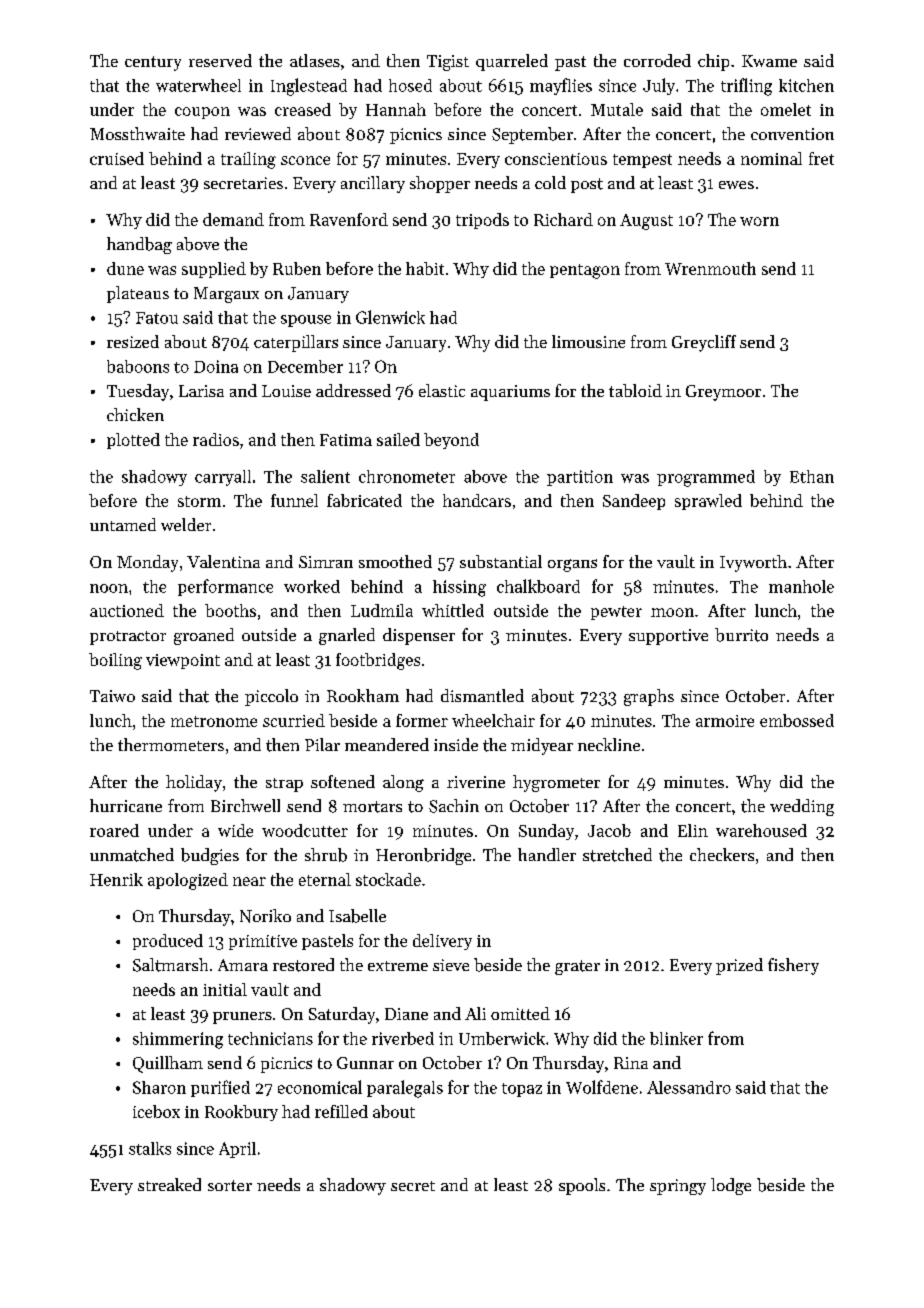  I want to click on Isabelle, so click(357, 916).
